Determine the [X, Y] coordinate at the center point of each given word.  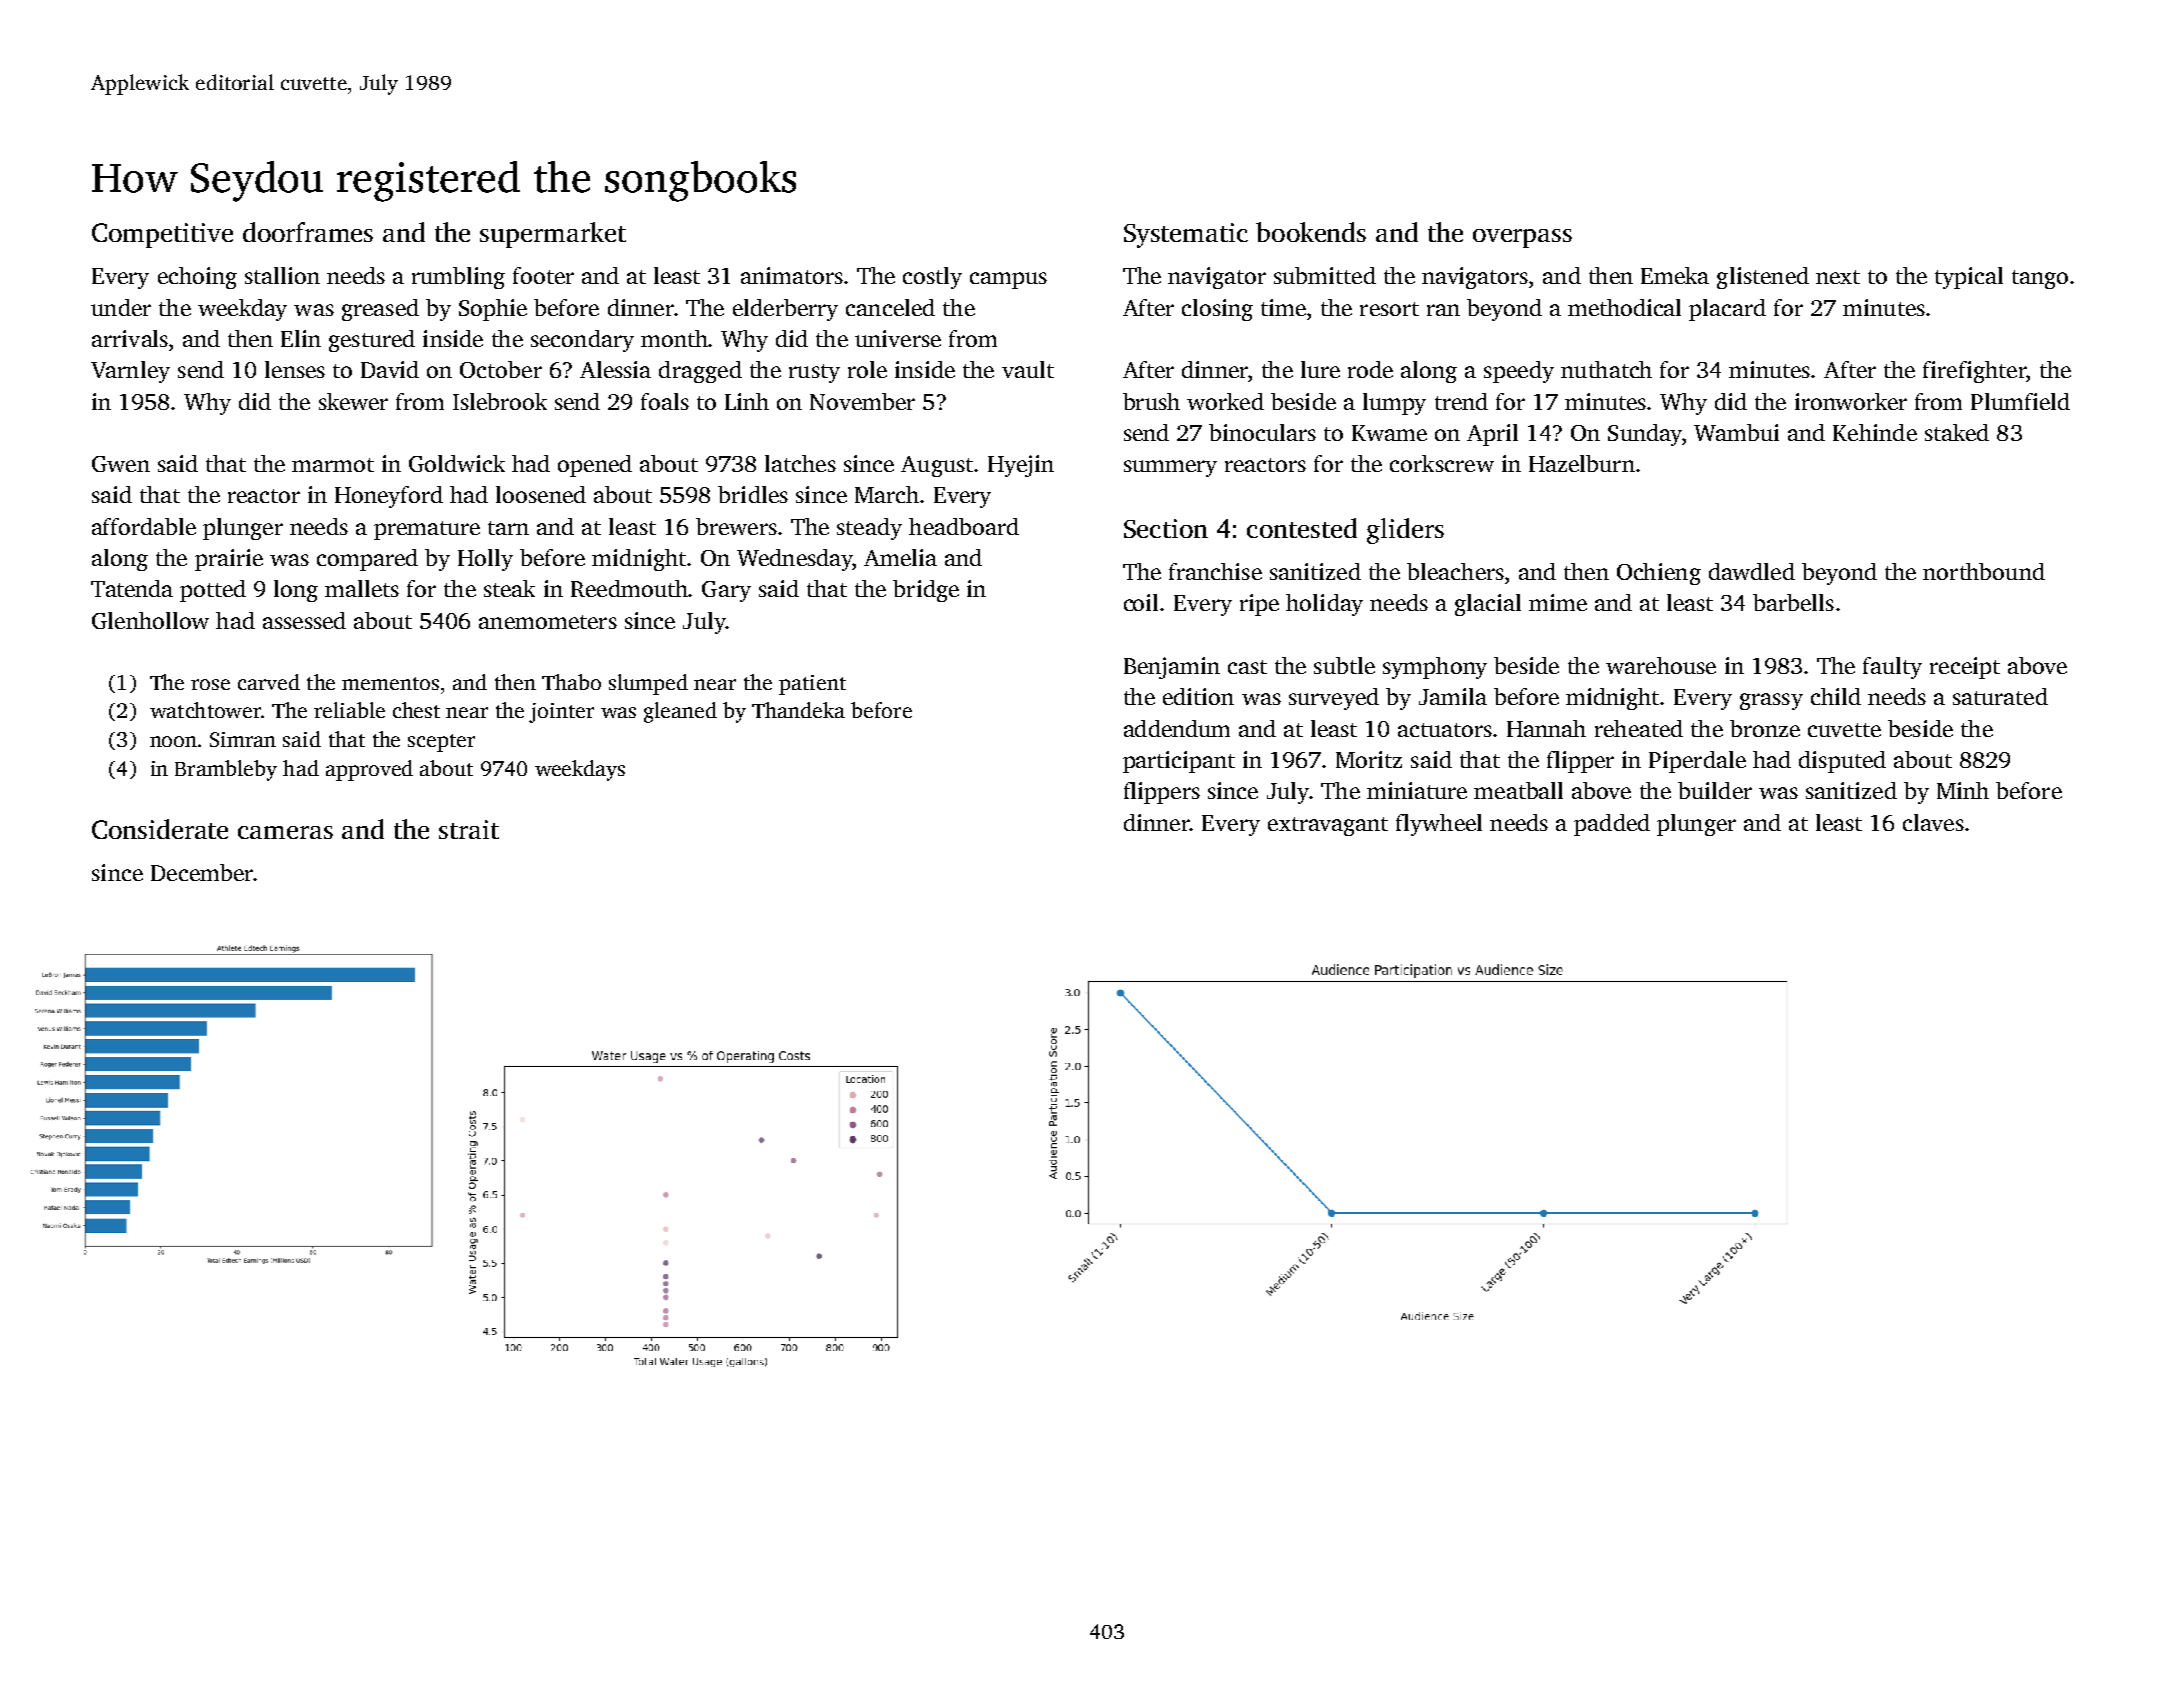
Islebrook [500, 401]
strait [469, 829]
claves [1933, 822]
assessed [304, 620]
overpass [1522, 238]
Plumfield [2020, 401]
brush [1151, 401]
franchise [1215, 571]
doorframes [308, 232]
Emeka [1675, 275]
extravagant [1328, 826]
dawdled [1752, 571]
